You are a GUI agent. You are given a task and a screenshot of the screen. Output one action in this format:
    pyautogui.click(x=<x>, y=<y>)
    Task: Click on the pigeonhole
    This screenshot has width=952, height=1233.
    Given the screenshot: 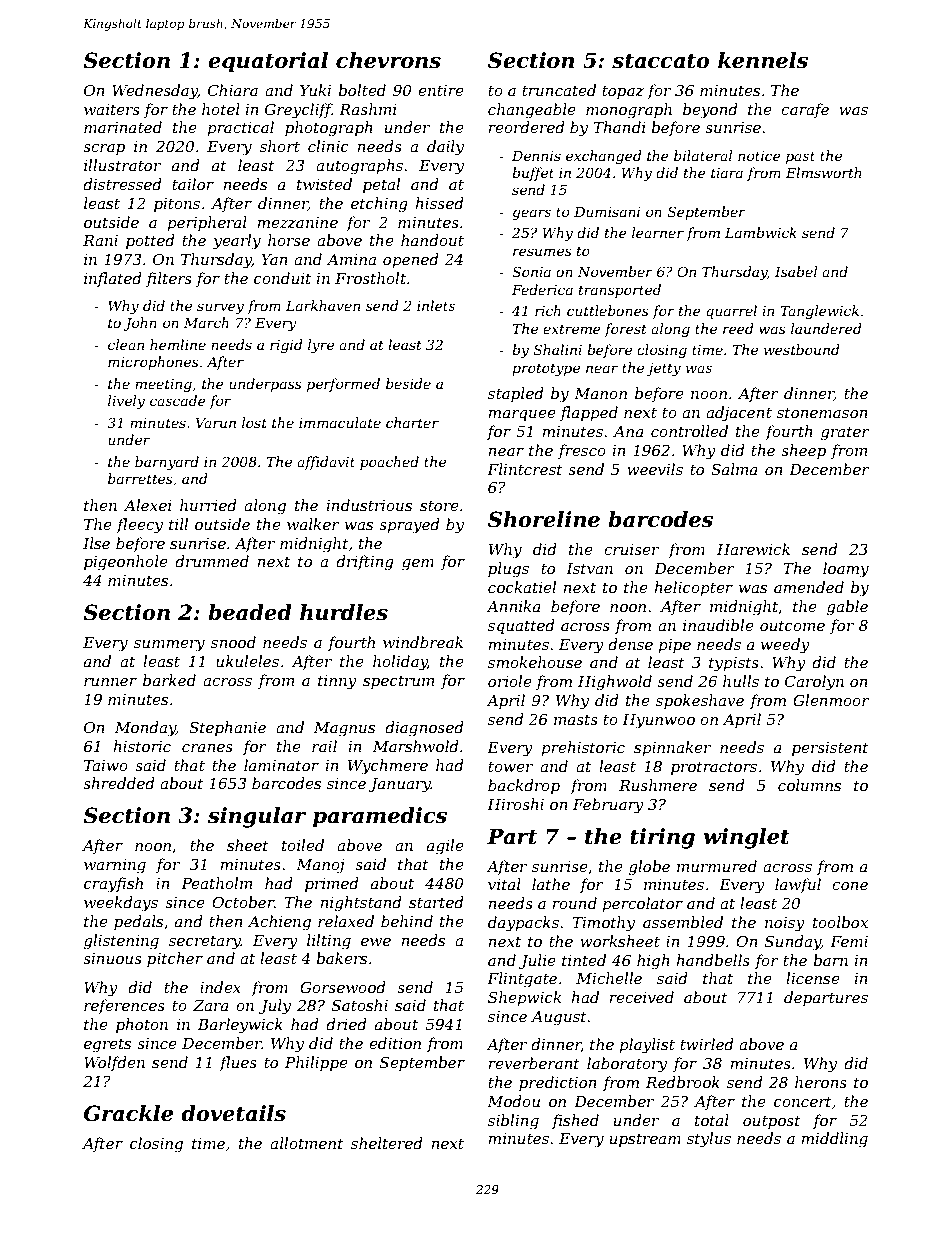 What is the action you would take?
    pyautogui.click(x=126, y=563)
